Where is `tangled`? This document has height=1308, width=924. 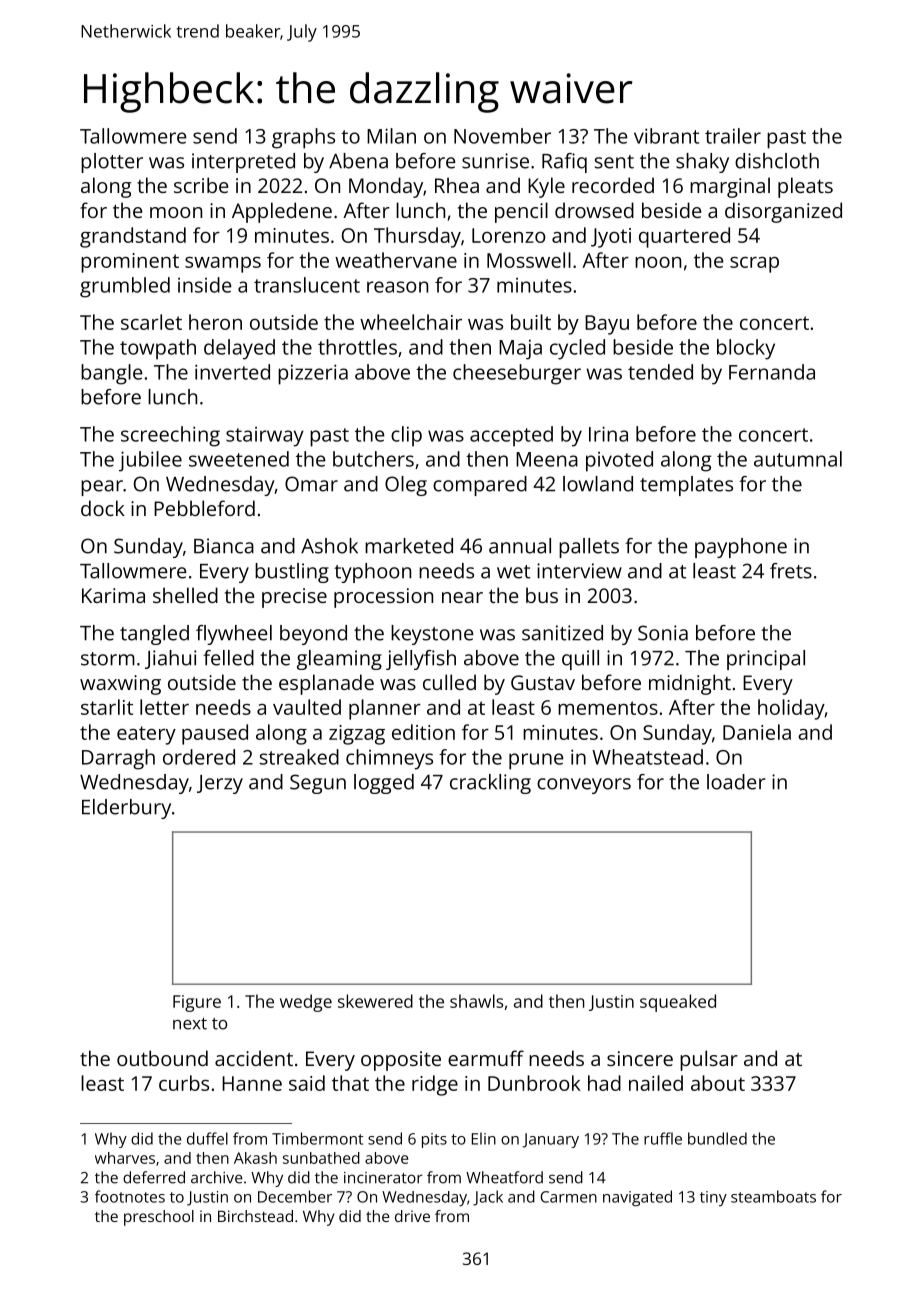
tangled is located at coordinates (154, 635).
